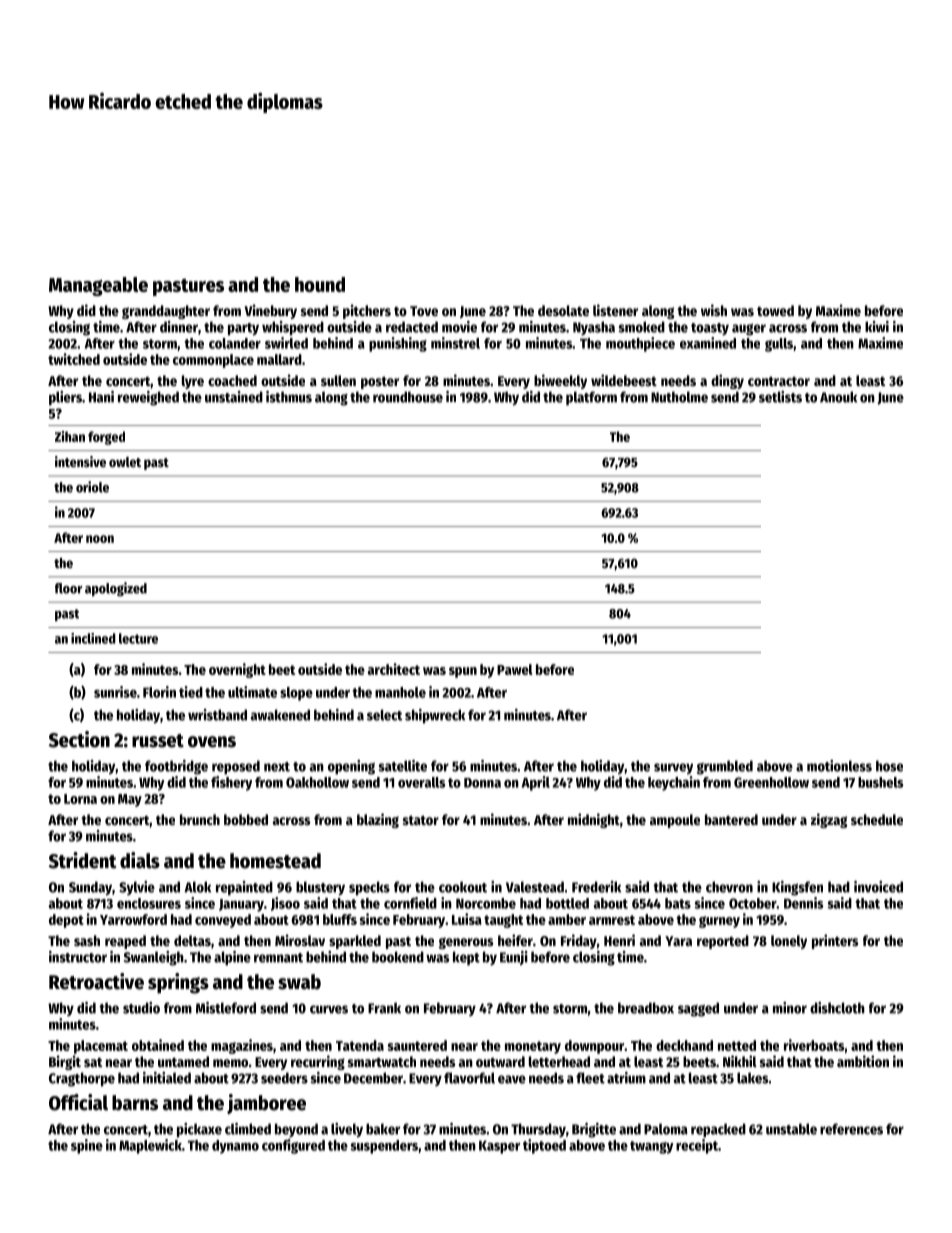  I want to click on architect, so click(394, 669).
